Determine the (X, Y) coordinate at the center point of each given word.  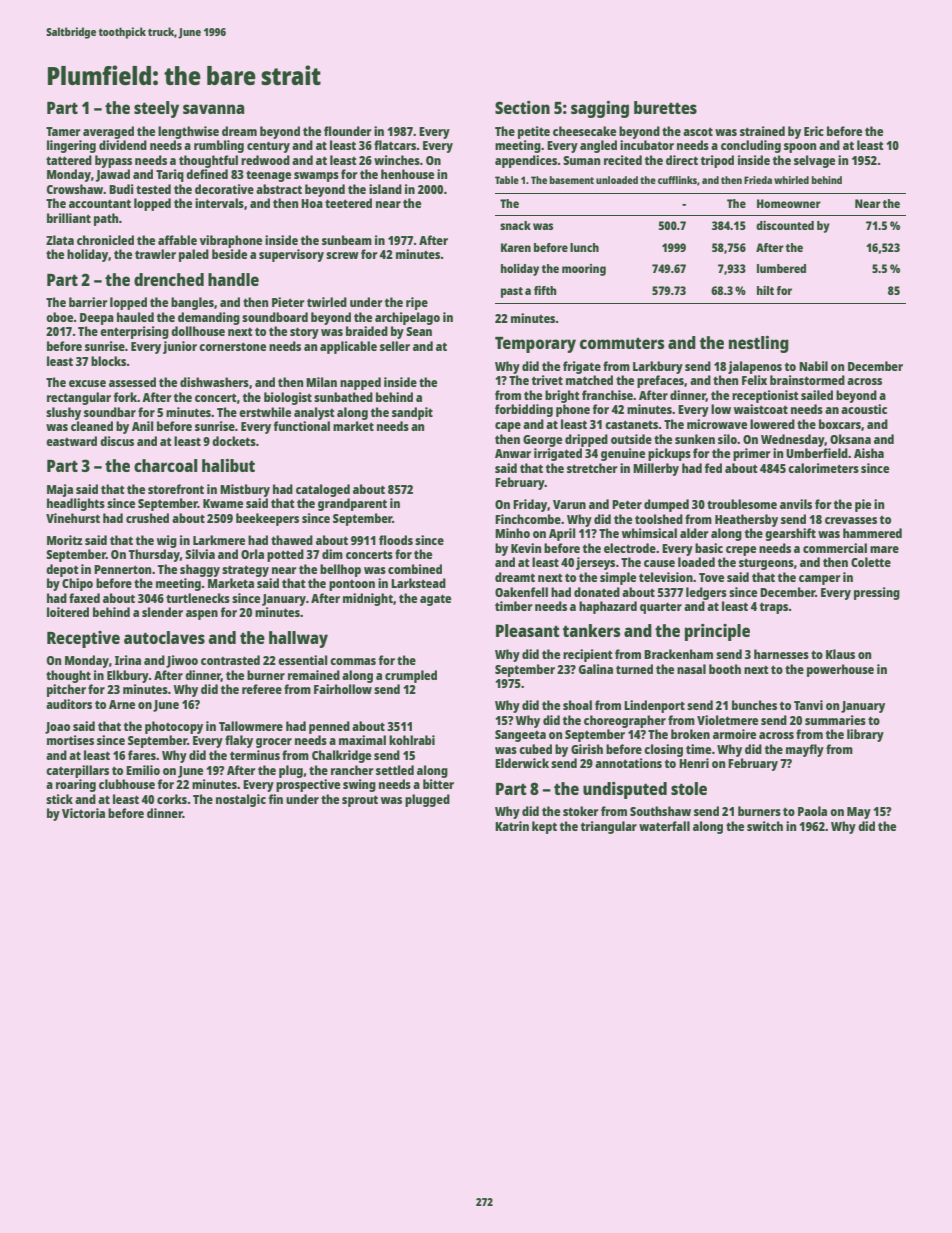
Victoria (83, 813)
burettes (665, 107)
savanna (213, 109)
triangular (609, 827)
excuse (87, 383)
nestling (759, 344)
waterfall (664, 826)
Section (522, 107)
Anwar (513, 453)
